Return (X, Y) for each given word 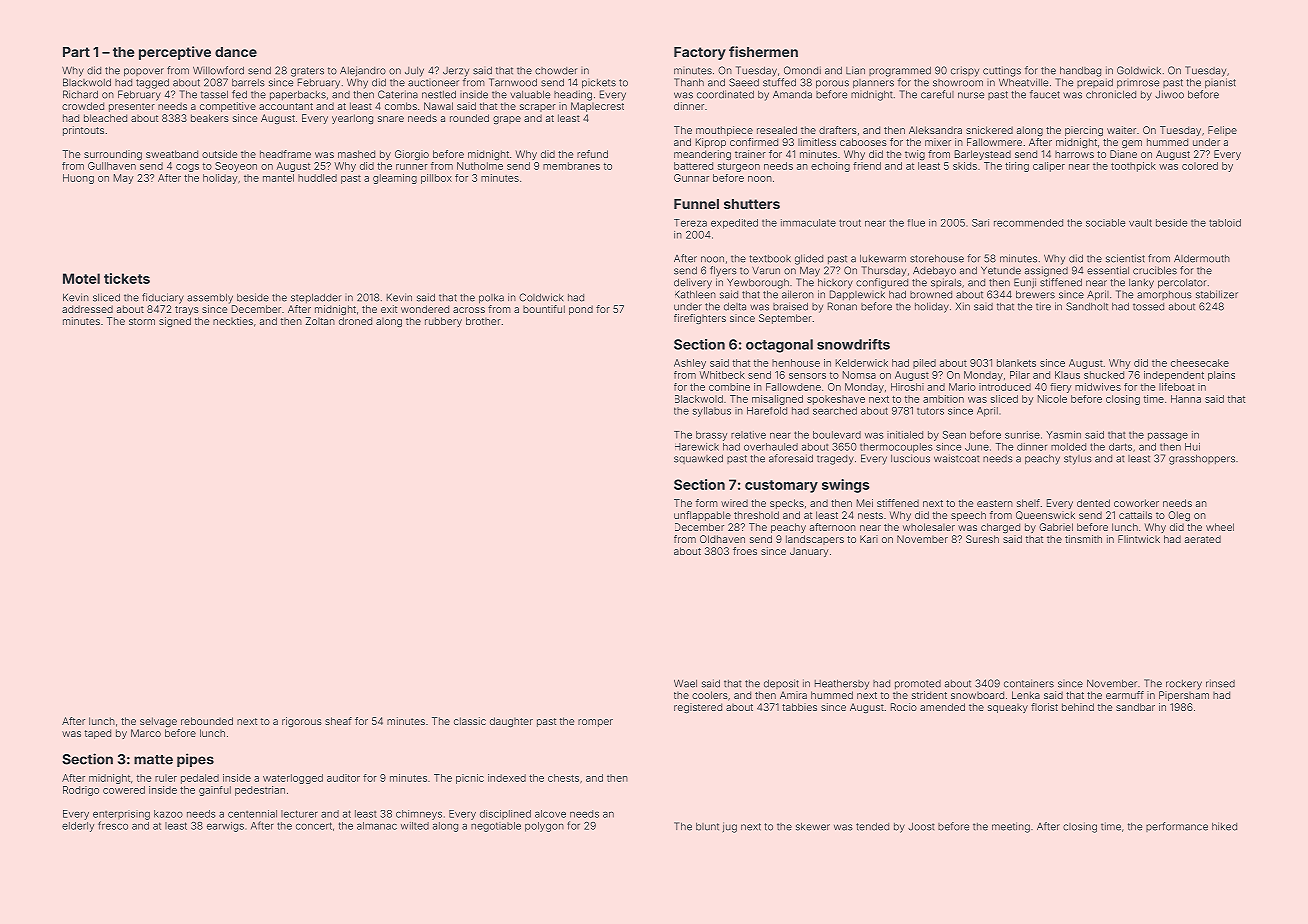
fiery (1061, 388)
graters (307, 72)
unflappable (702, 516)
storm (142, 321)
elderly (78, 827)
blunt (707, 827)
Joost (921, 826)
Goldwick (1139, 70)
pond (581, 310)
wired (734, 503)
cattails (1135, 515)
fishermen (763, 51)
